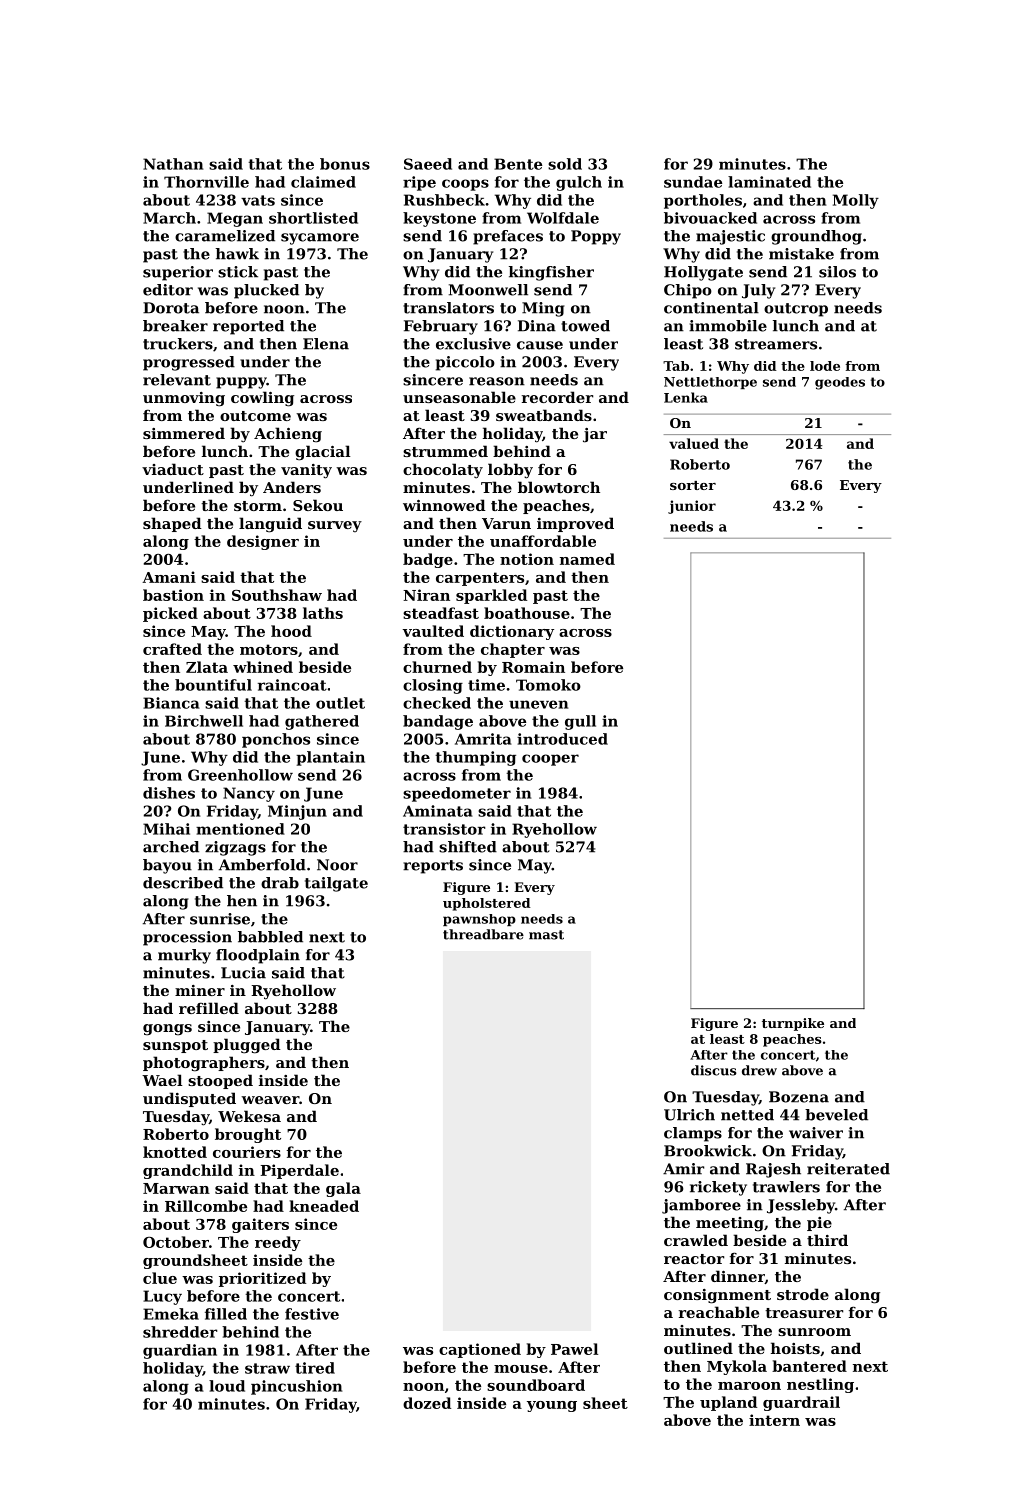 This document has height=1497, width=1034. What do you see at coordinates (693, 1134) in the document?
I see `clamps` at bounding box center [693, 1134].
